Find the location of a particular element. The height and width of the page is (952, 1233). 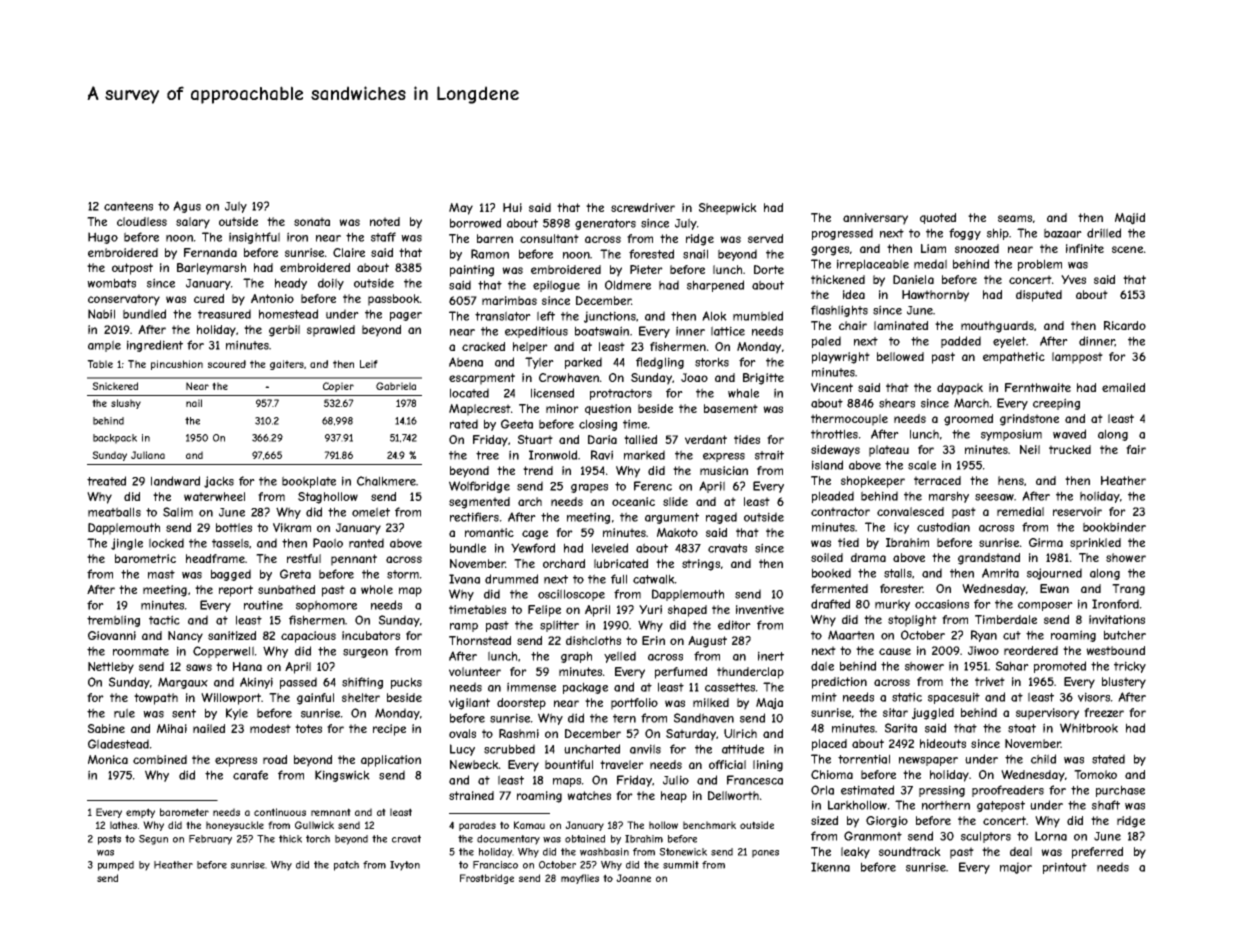

bookplate is located at coordinates (309, 482).
